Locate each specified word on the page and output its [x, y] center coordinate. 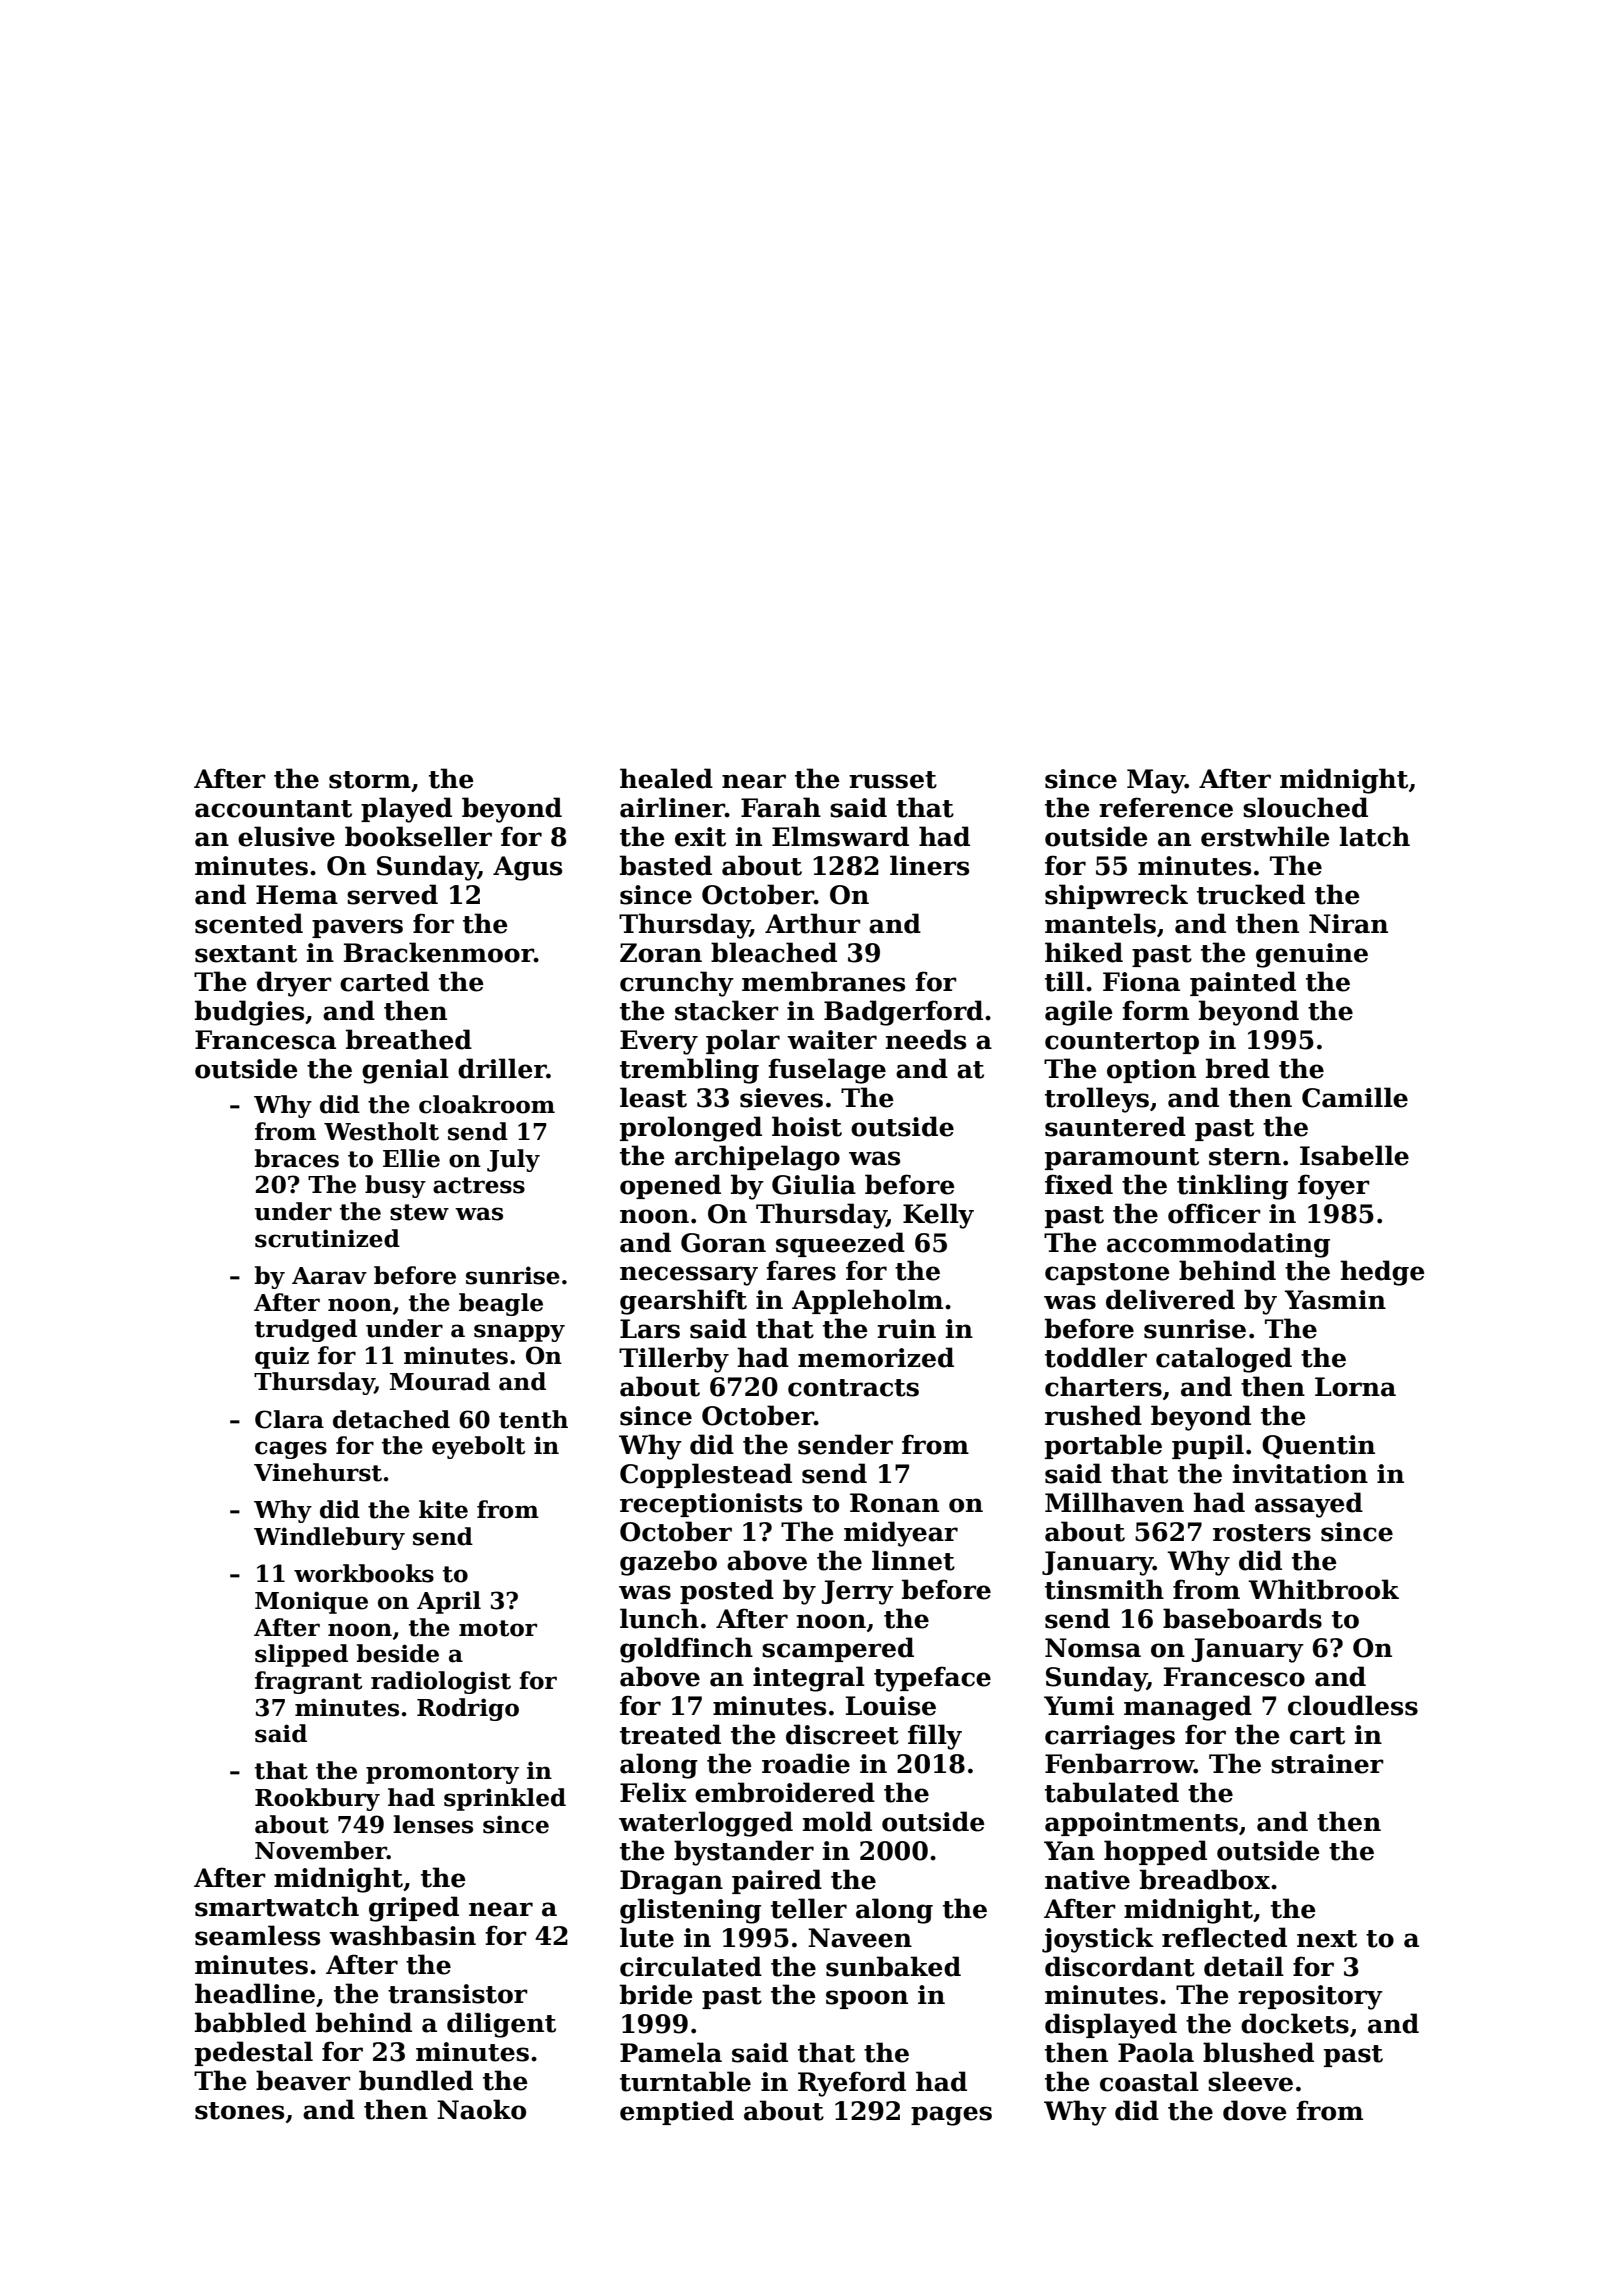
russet [893, 780]
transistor [458, 1994]
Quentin [1318, 1447]
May [1156, 781]
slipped [301, 1655]
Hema [297, 895]
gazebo [668, 1563]
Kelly [938, 1216]
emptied [677, 2112]
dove [1255, 2110]
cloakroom [487, 1104]
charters [1103, 1386]
